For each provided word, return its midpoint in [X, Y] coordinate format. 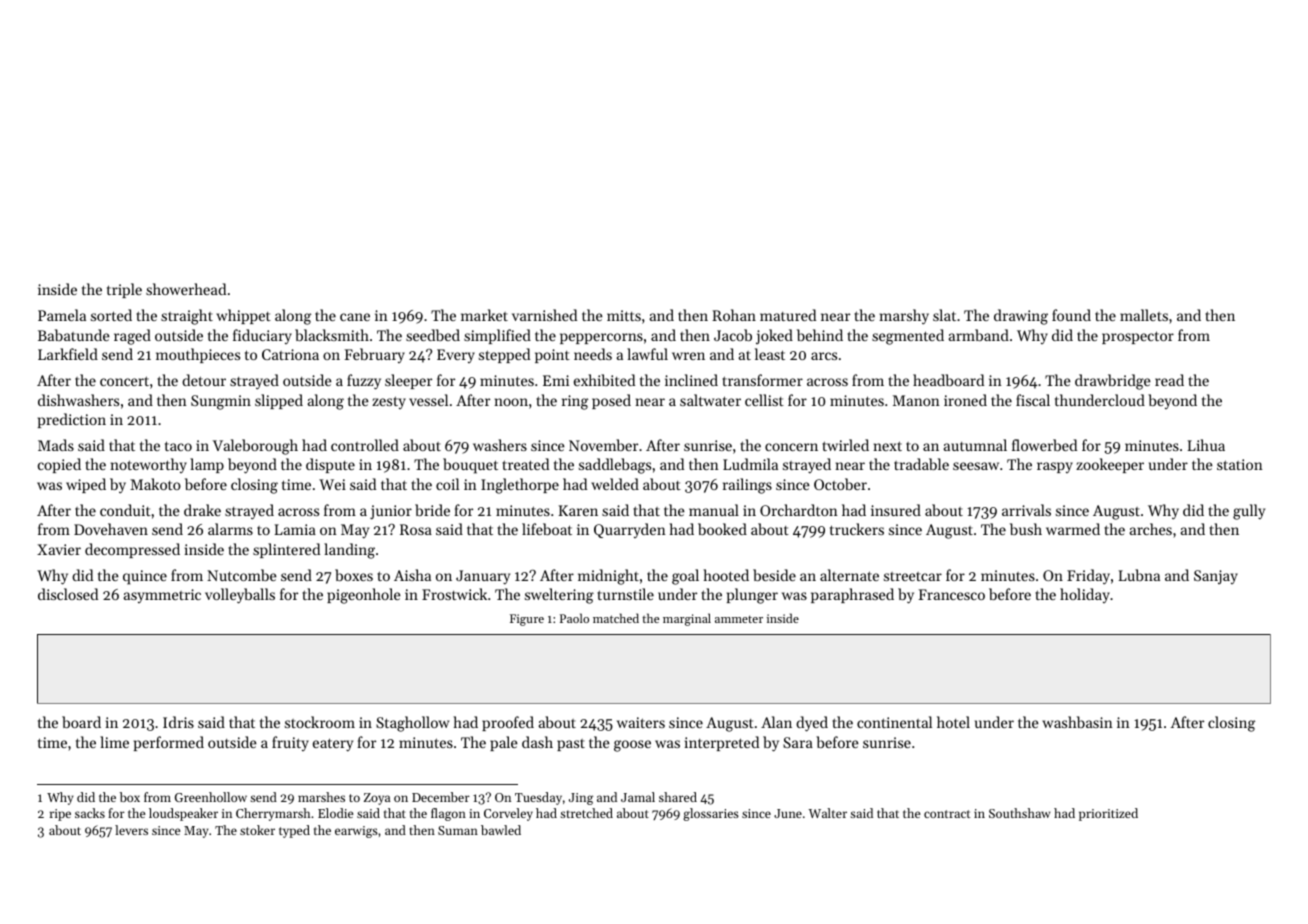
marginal [687, 619]
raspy [1055, 467]
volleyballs [240, 596]
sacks [90, 813]
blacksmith [332, 335]
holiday [1085, 595]
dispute [330, 465]
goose [632, 746]
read [1169, 380]
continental [894, 722]
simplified [497, 336]
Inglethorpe [520, 486]
